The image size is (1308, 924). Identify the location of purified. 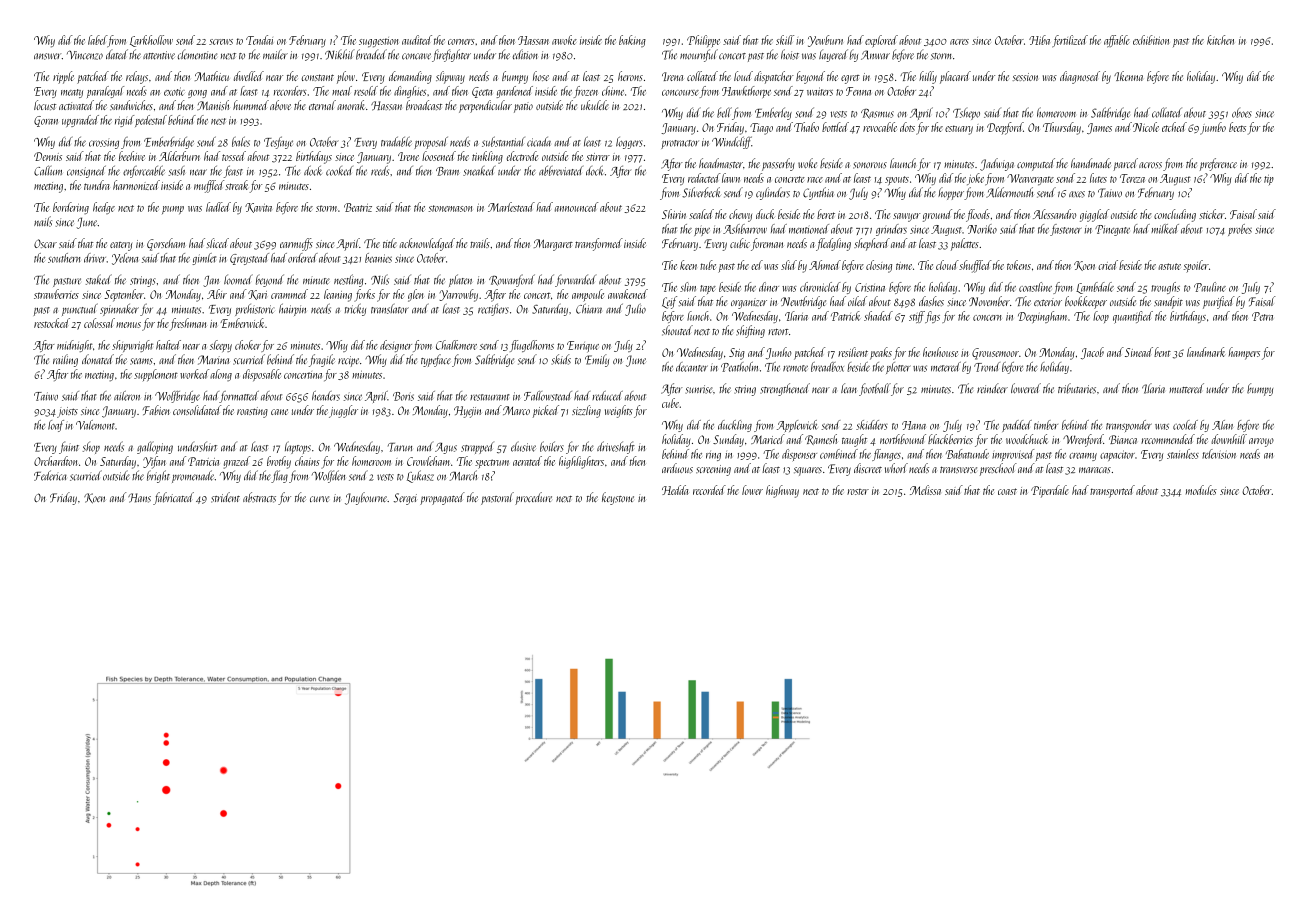
(1219, 302).
